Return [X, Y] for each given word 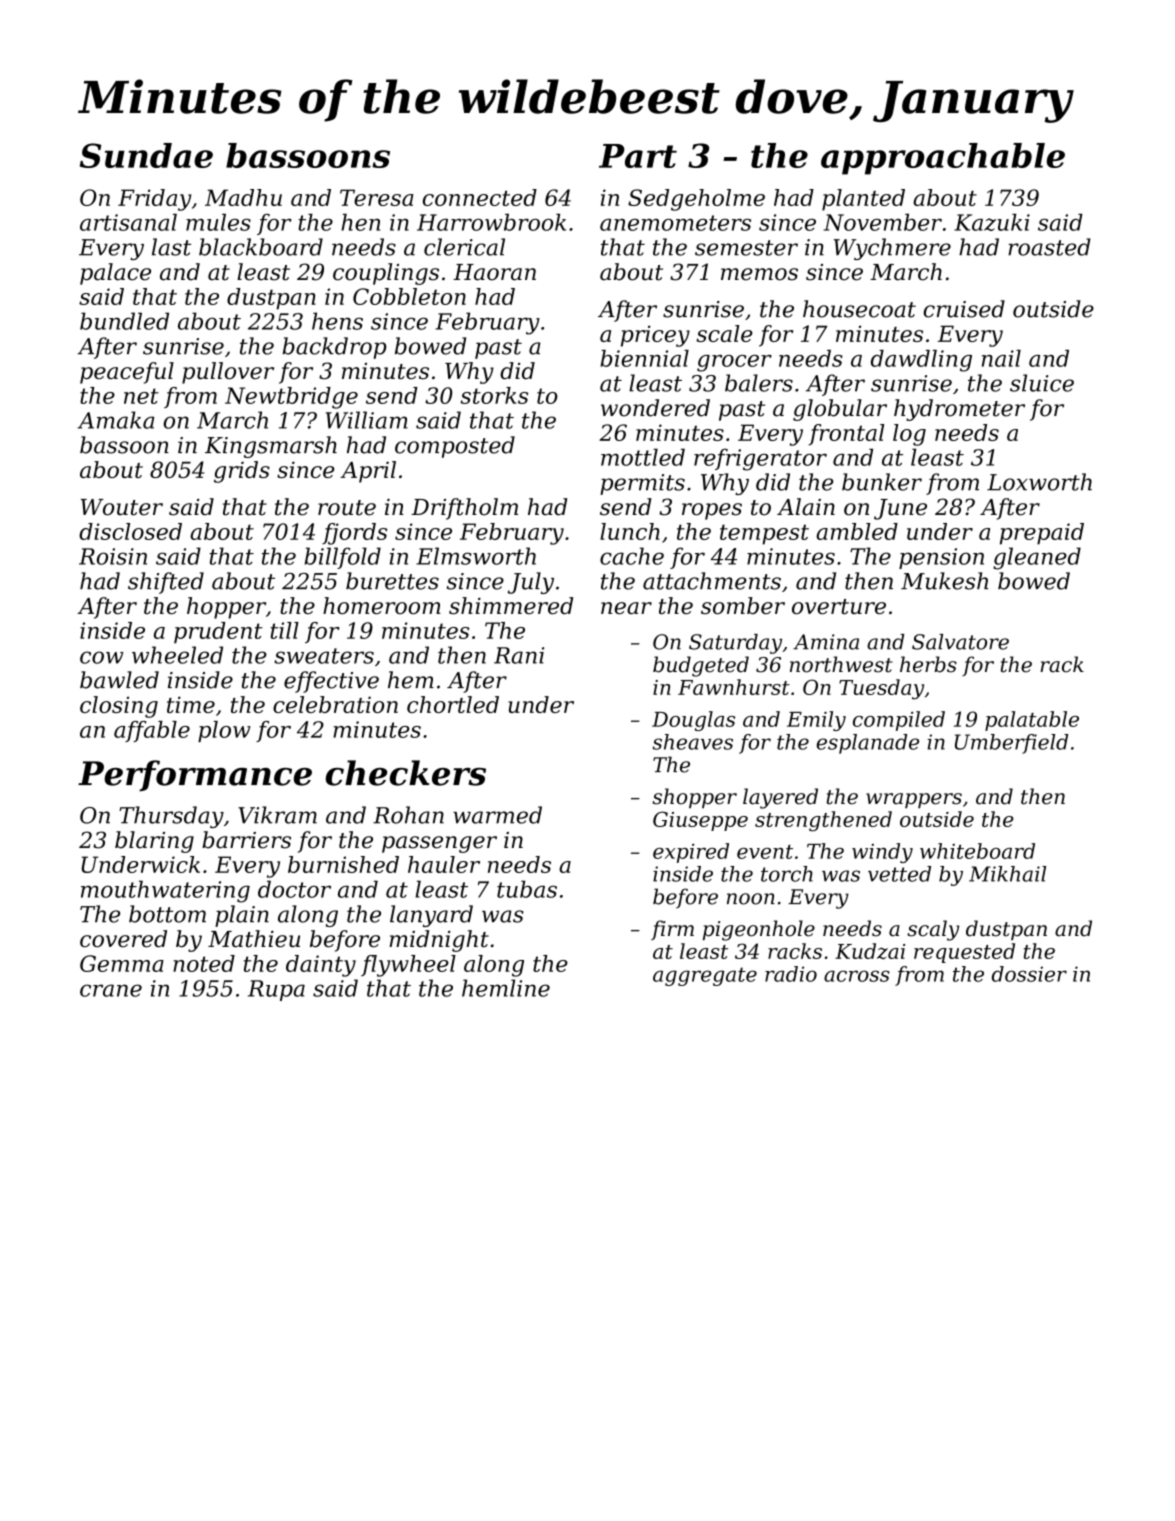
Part [638, 156]
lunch [630, 531]
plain [242, 916]
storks [494, 395]
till [285, 630]
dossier [1029, 974]
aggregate [705, 976]
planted [863, 200]
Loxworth [1039, 482]
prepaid [1042, 534]
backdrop [334, 348]
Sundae [146, 155]
